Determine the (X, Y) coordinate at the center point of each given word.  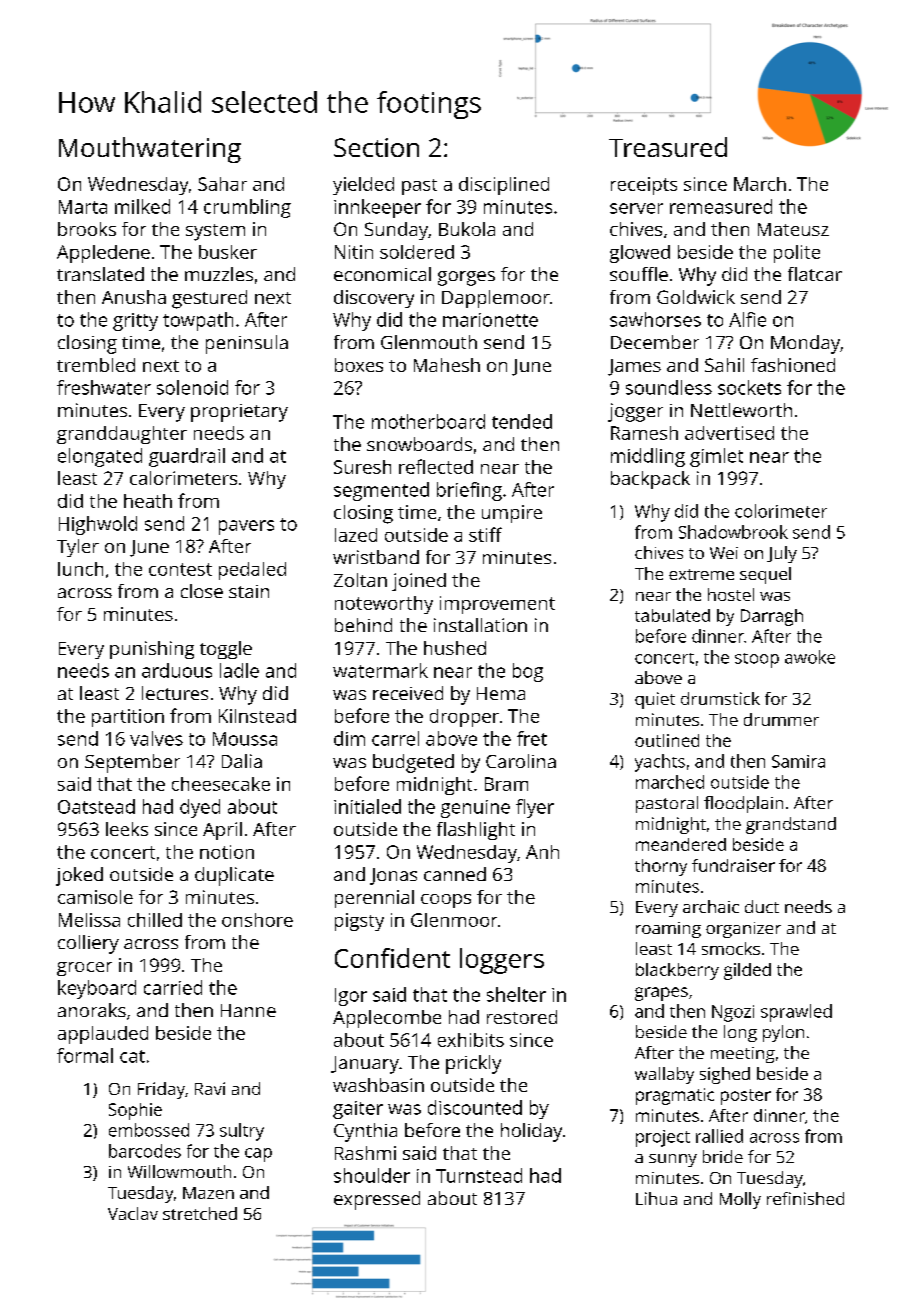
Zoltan (360, 580)
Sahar (222, 184)
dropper (464, 718)
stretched (200, 1213)
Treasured (668, 147)
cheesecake (221, 784)
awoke (810, 657)
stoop (757, 660)
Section (376, 147)
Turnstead (479, 1175)
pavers (246, 527)
